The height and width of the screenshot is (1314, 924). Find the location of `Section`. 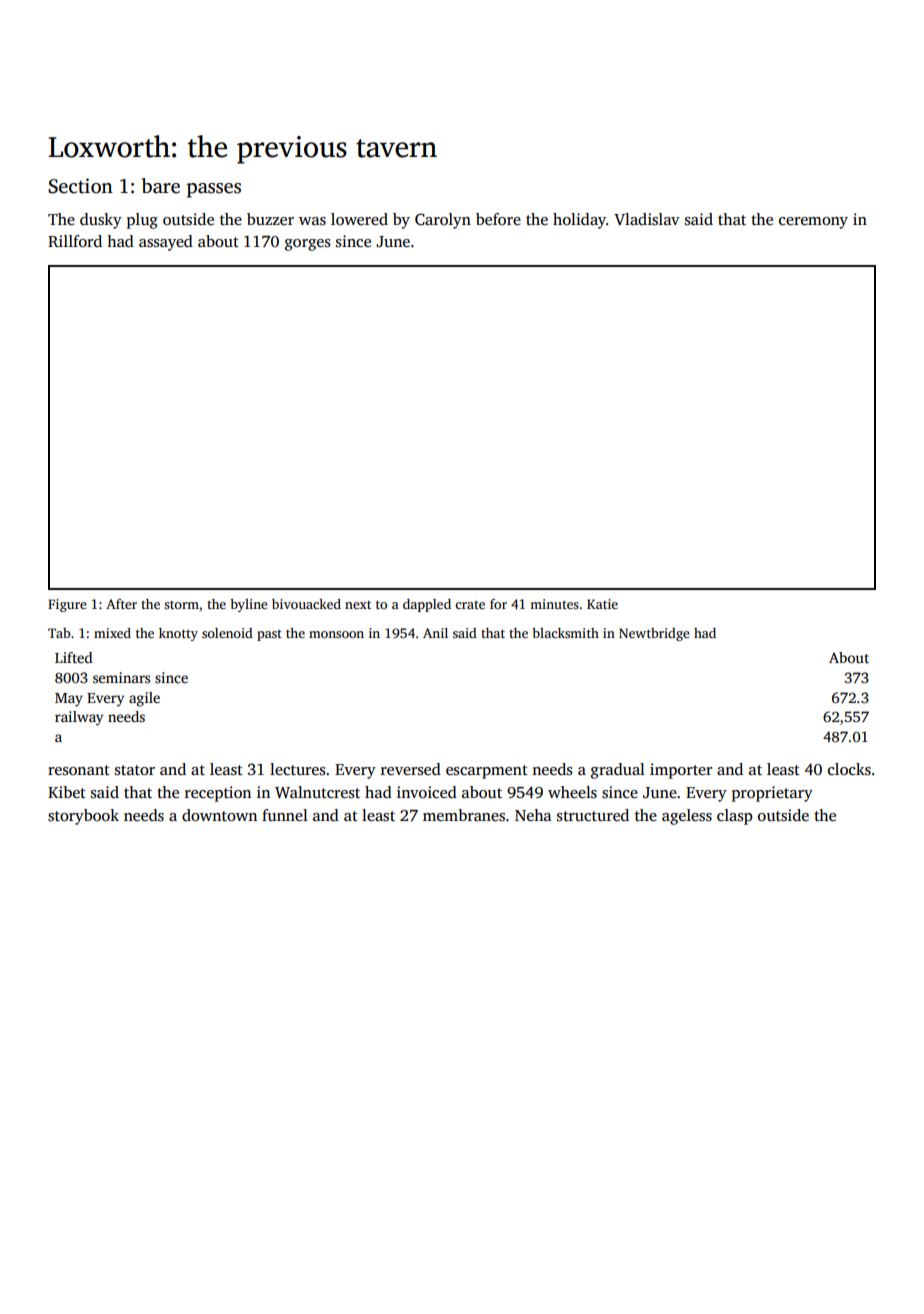

Section is located at coordinates (80, 186).
